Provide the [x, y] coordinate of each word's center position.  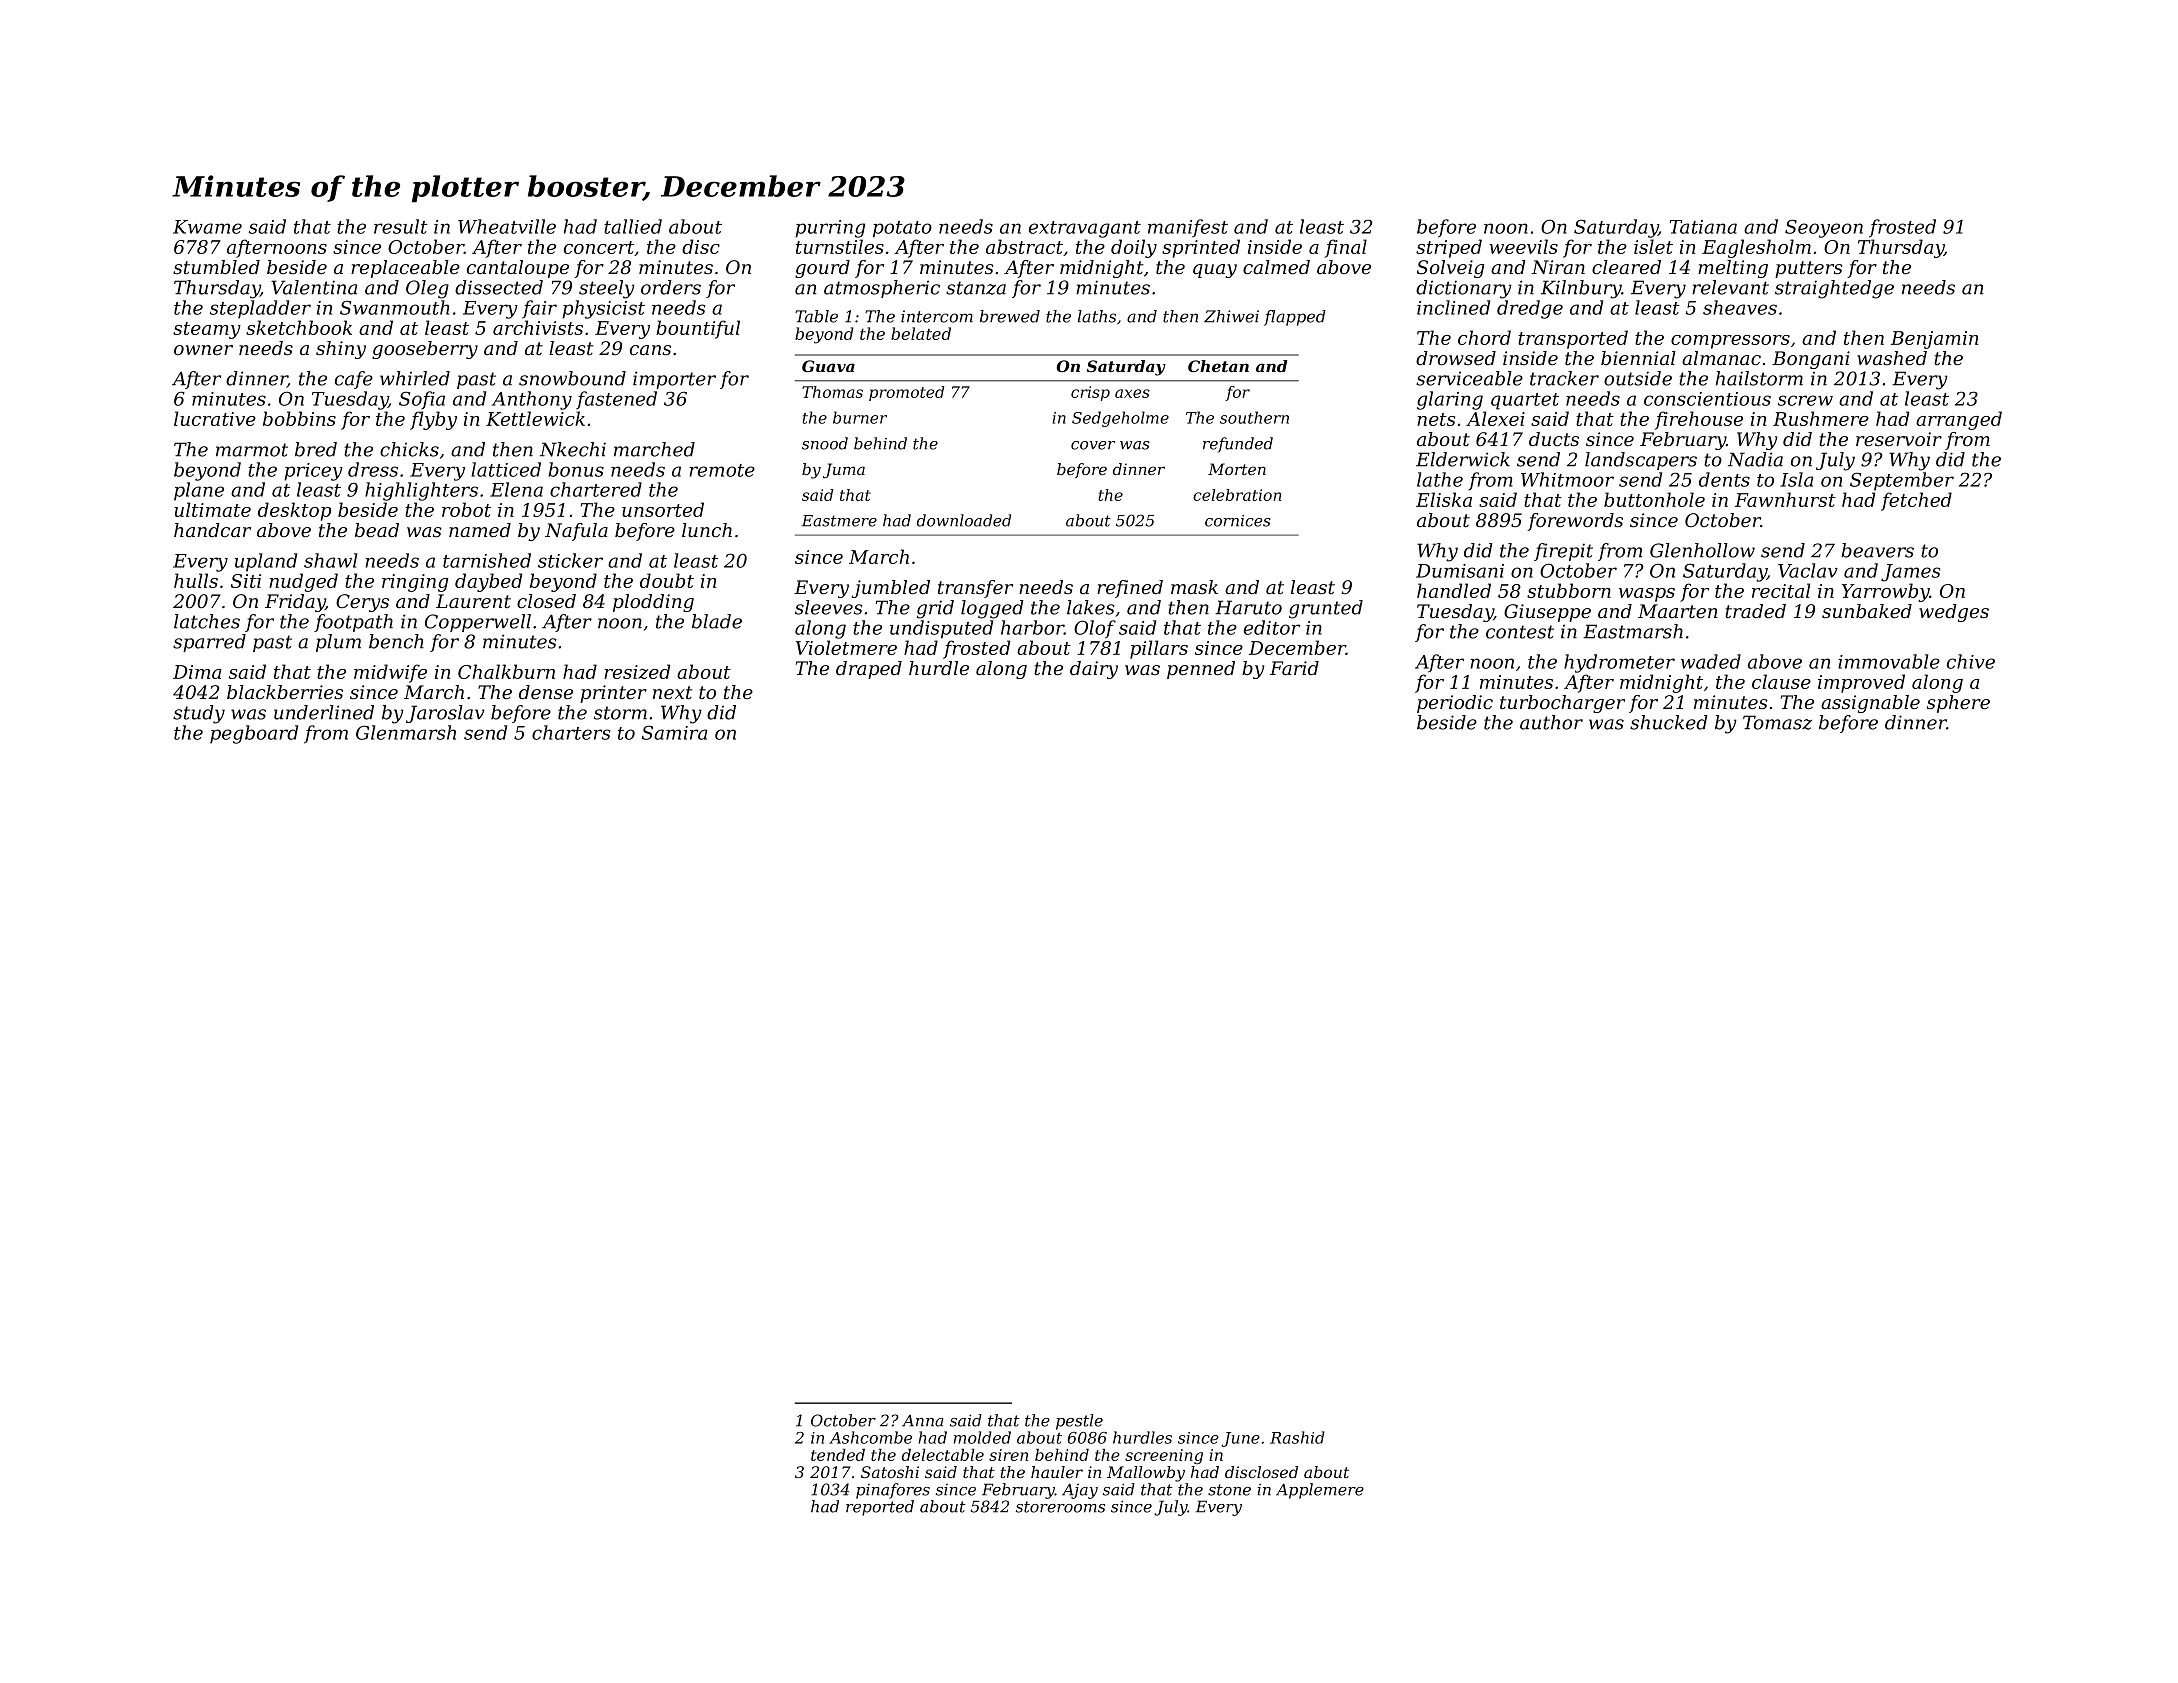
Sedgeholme [1120, 419]
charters [571, 732]
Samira [674, 732]
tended [838, 1455]
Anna [923, 1421]
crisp [1090, 393]
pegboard [254, 734]
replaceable [405, 269]
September [1902, 481]
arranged [1959, 420]
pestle [1079, 1422]
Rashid [1297, 1437]
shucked [1669, 722]
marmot [252, 450]
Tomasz [1777, 722]
